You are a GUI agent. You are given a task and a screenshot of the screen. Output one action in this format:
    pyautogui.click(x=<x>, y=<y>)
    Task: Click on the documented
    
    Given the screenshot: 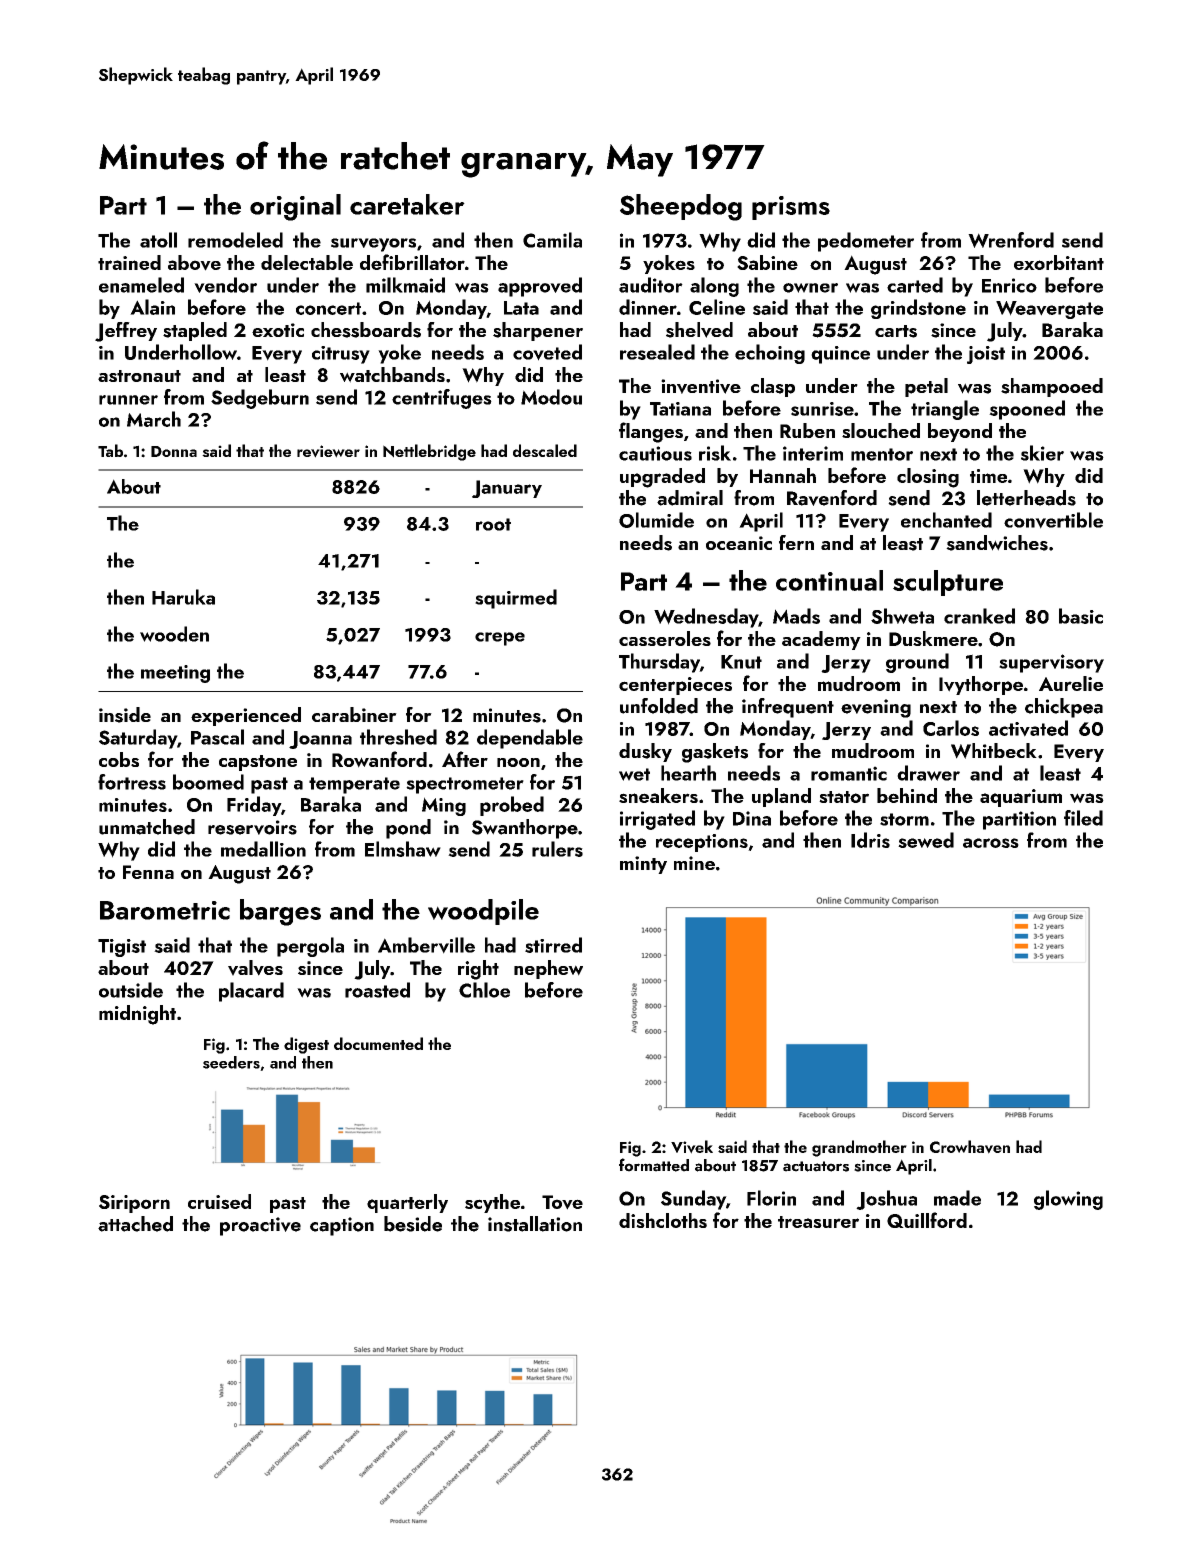 What is the action you would take?
    pyautogui.click(x=378, y=1043)
